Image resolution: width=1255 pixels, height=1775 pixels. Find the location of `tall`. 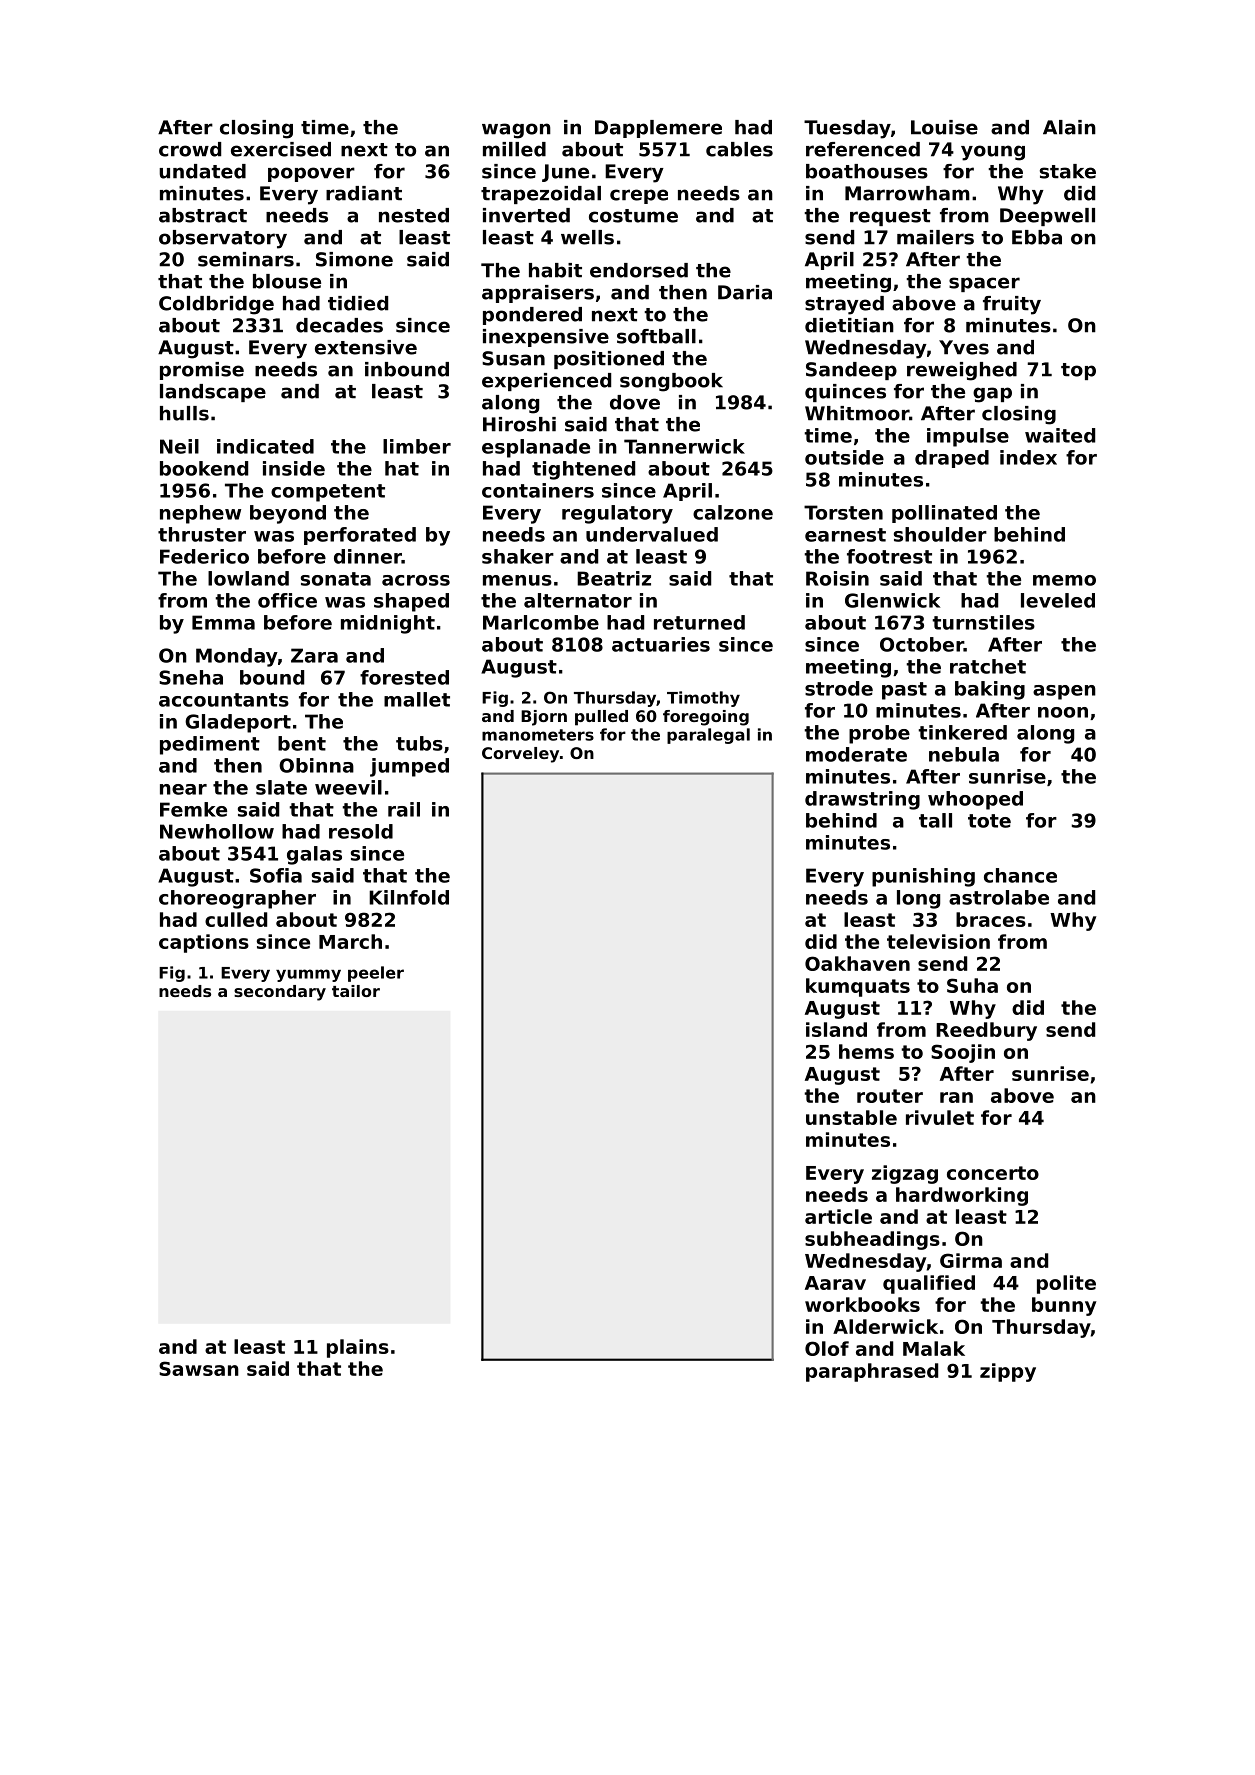

tall is located at coordinates (935, 820).
